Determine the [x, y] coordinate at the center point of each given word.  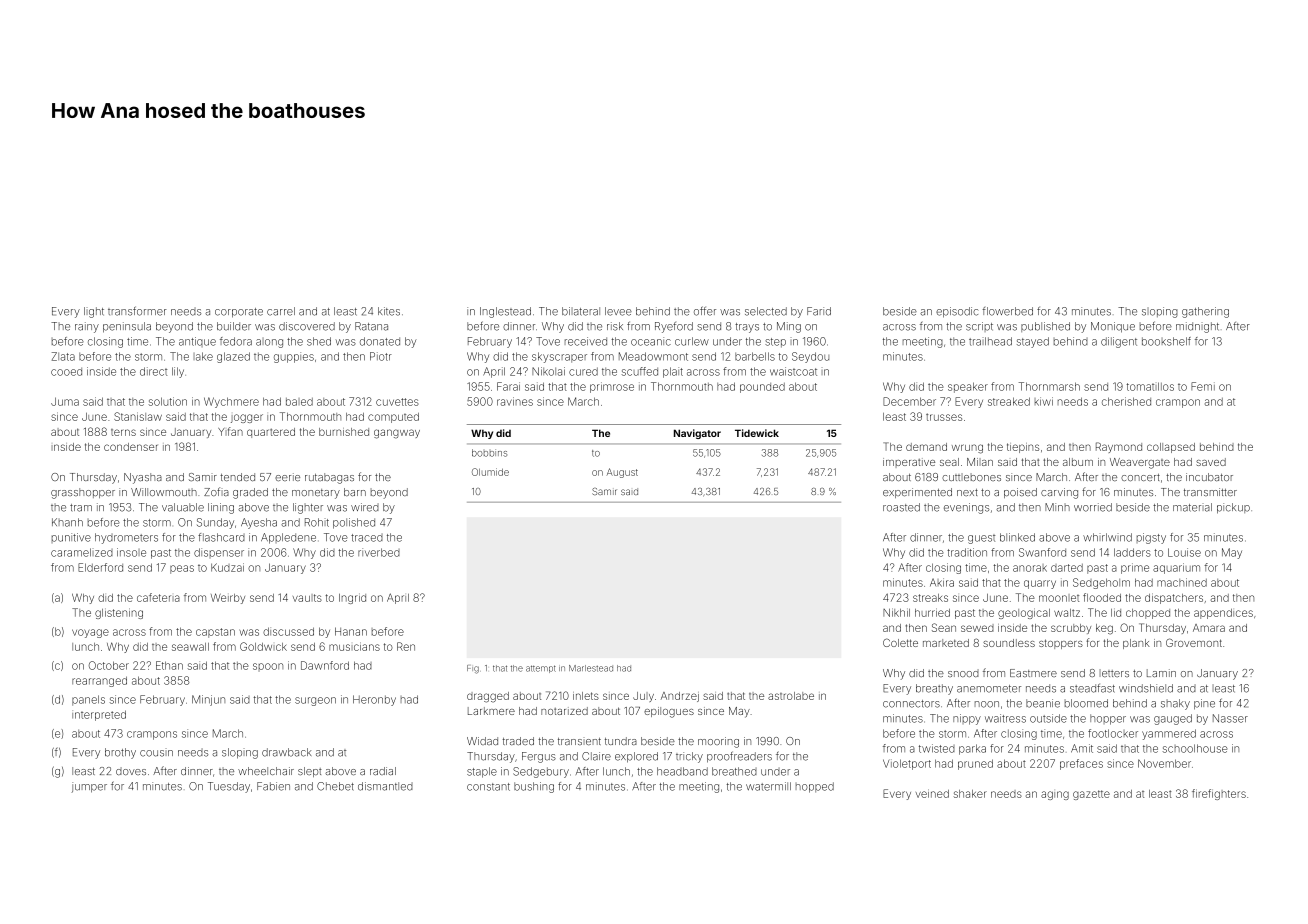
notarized [564, 711]
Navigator [697, 434]
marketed [946, 643]
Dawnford [325, 665]
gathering [1205, 312]
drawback [286, 752]
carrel [281, 311]
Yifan [230, 431]
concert [1140, 477]
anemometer [989, 689]
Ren [406, 646]
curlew [692, 341]
